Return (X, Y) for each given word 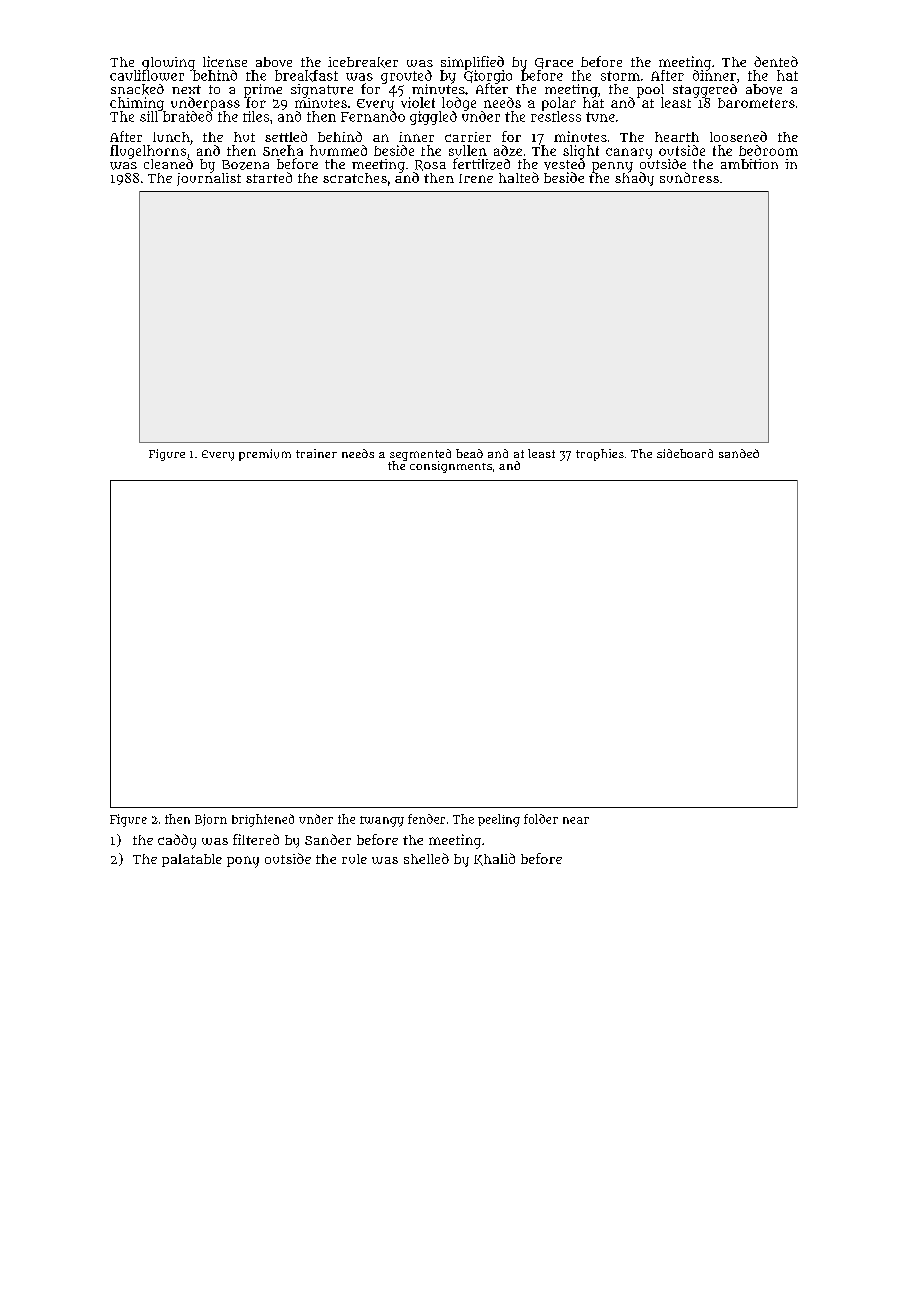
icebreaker (363, 62)
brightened (263, 820)
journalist (209, 179)
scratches (355, 178)
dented (776, 61)
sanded (739, 453)
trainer (316, 453)
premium (265, 455)
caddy (177, 841)
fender (426, 819)
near (576, 820)
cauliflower (147, 75)
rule (354, 859)
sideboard (685, 453)
